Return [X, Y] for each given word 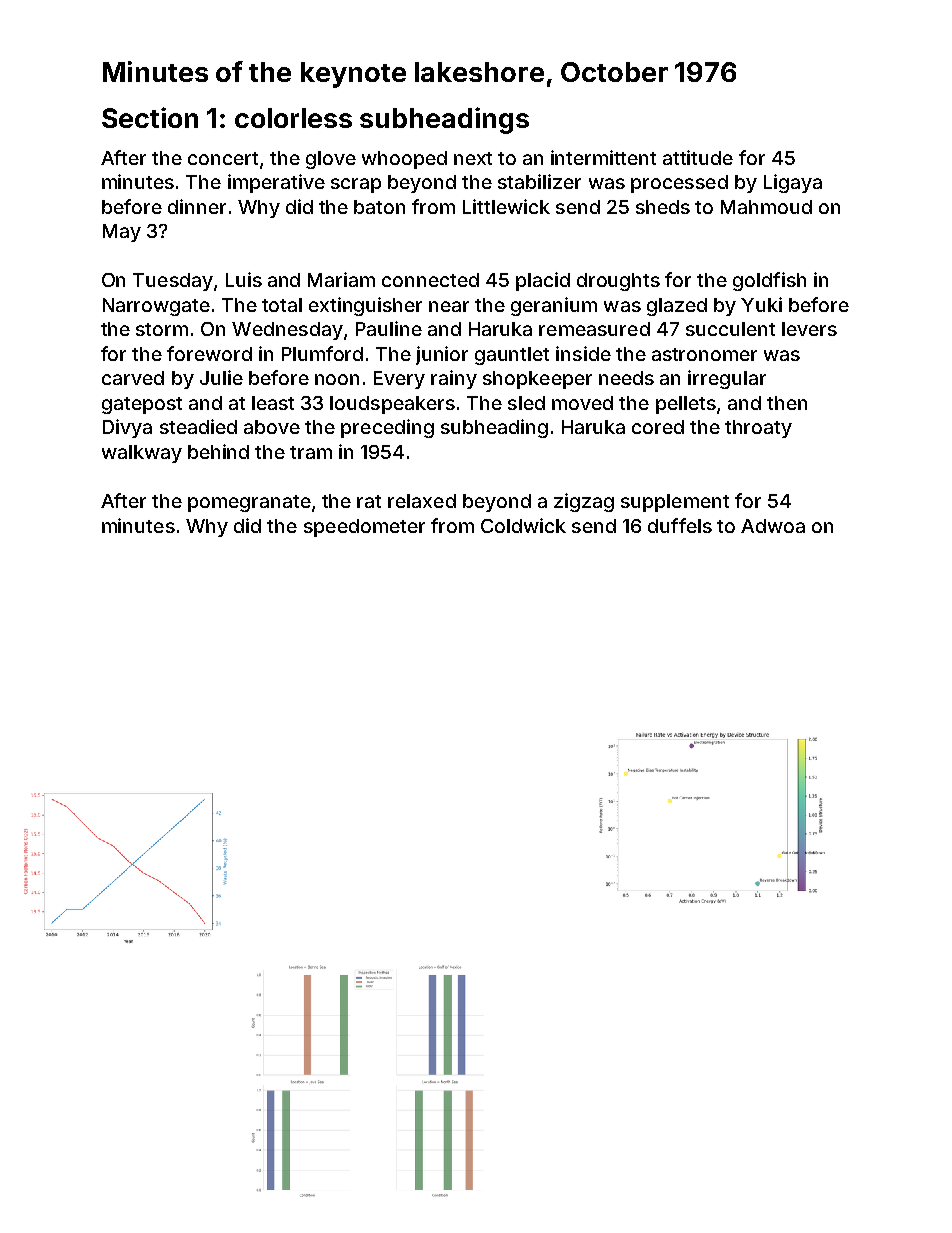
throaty [758, 429]
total [282, 305]
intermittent [603, 157]
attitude [698, 157]
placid [543, 281]
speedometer [364, 528]
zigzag [584, 502]
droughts [618, 282]
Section [150, 117]
